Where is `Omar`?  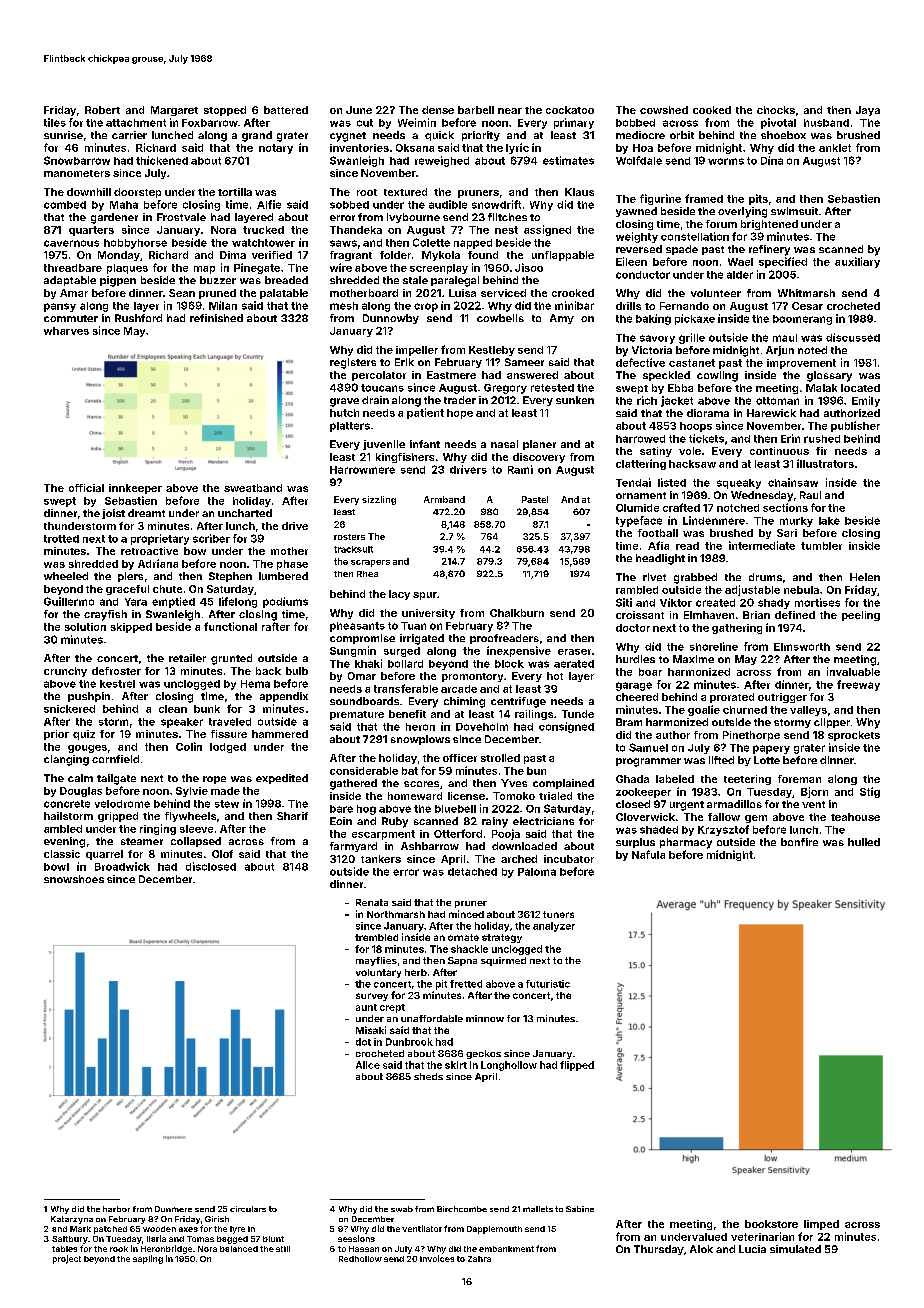 Omar is located at coordinates (362, 676).
